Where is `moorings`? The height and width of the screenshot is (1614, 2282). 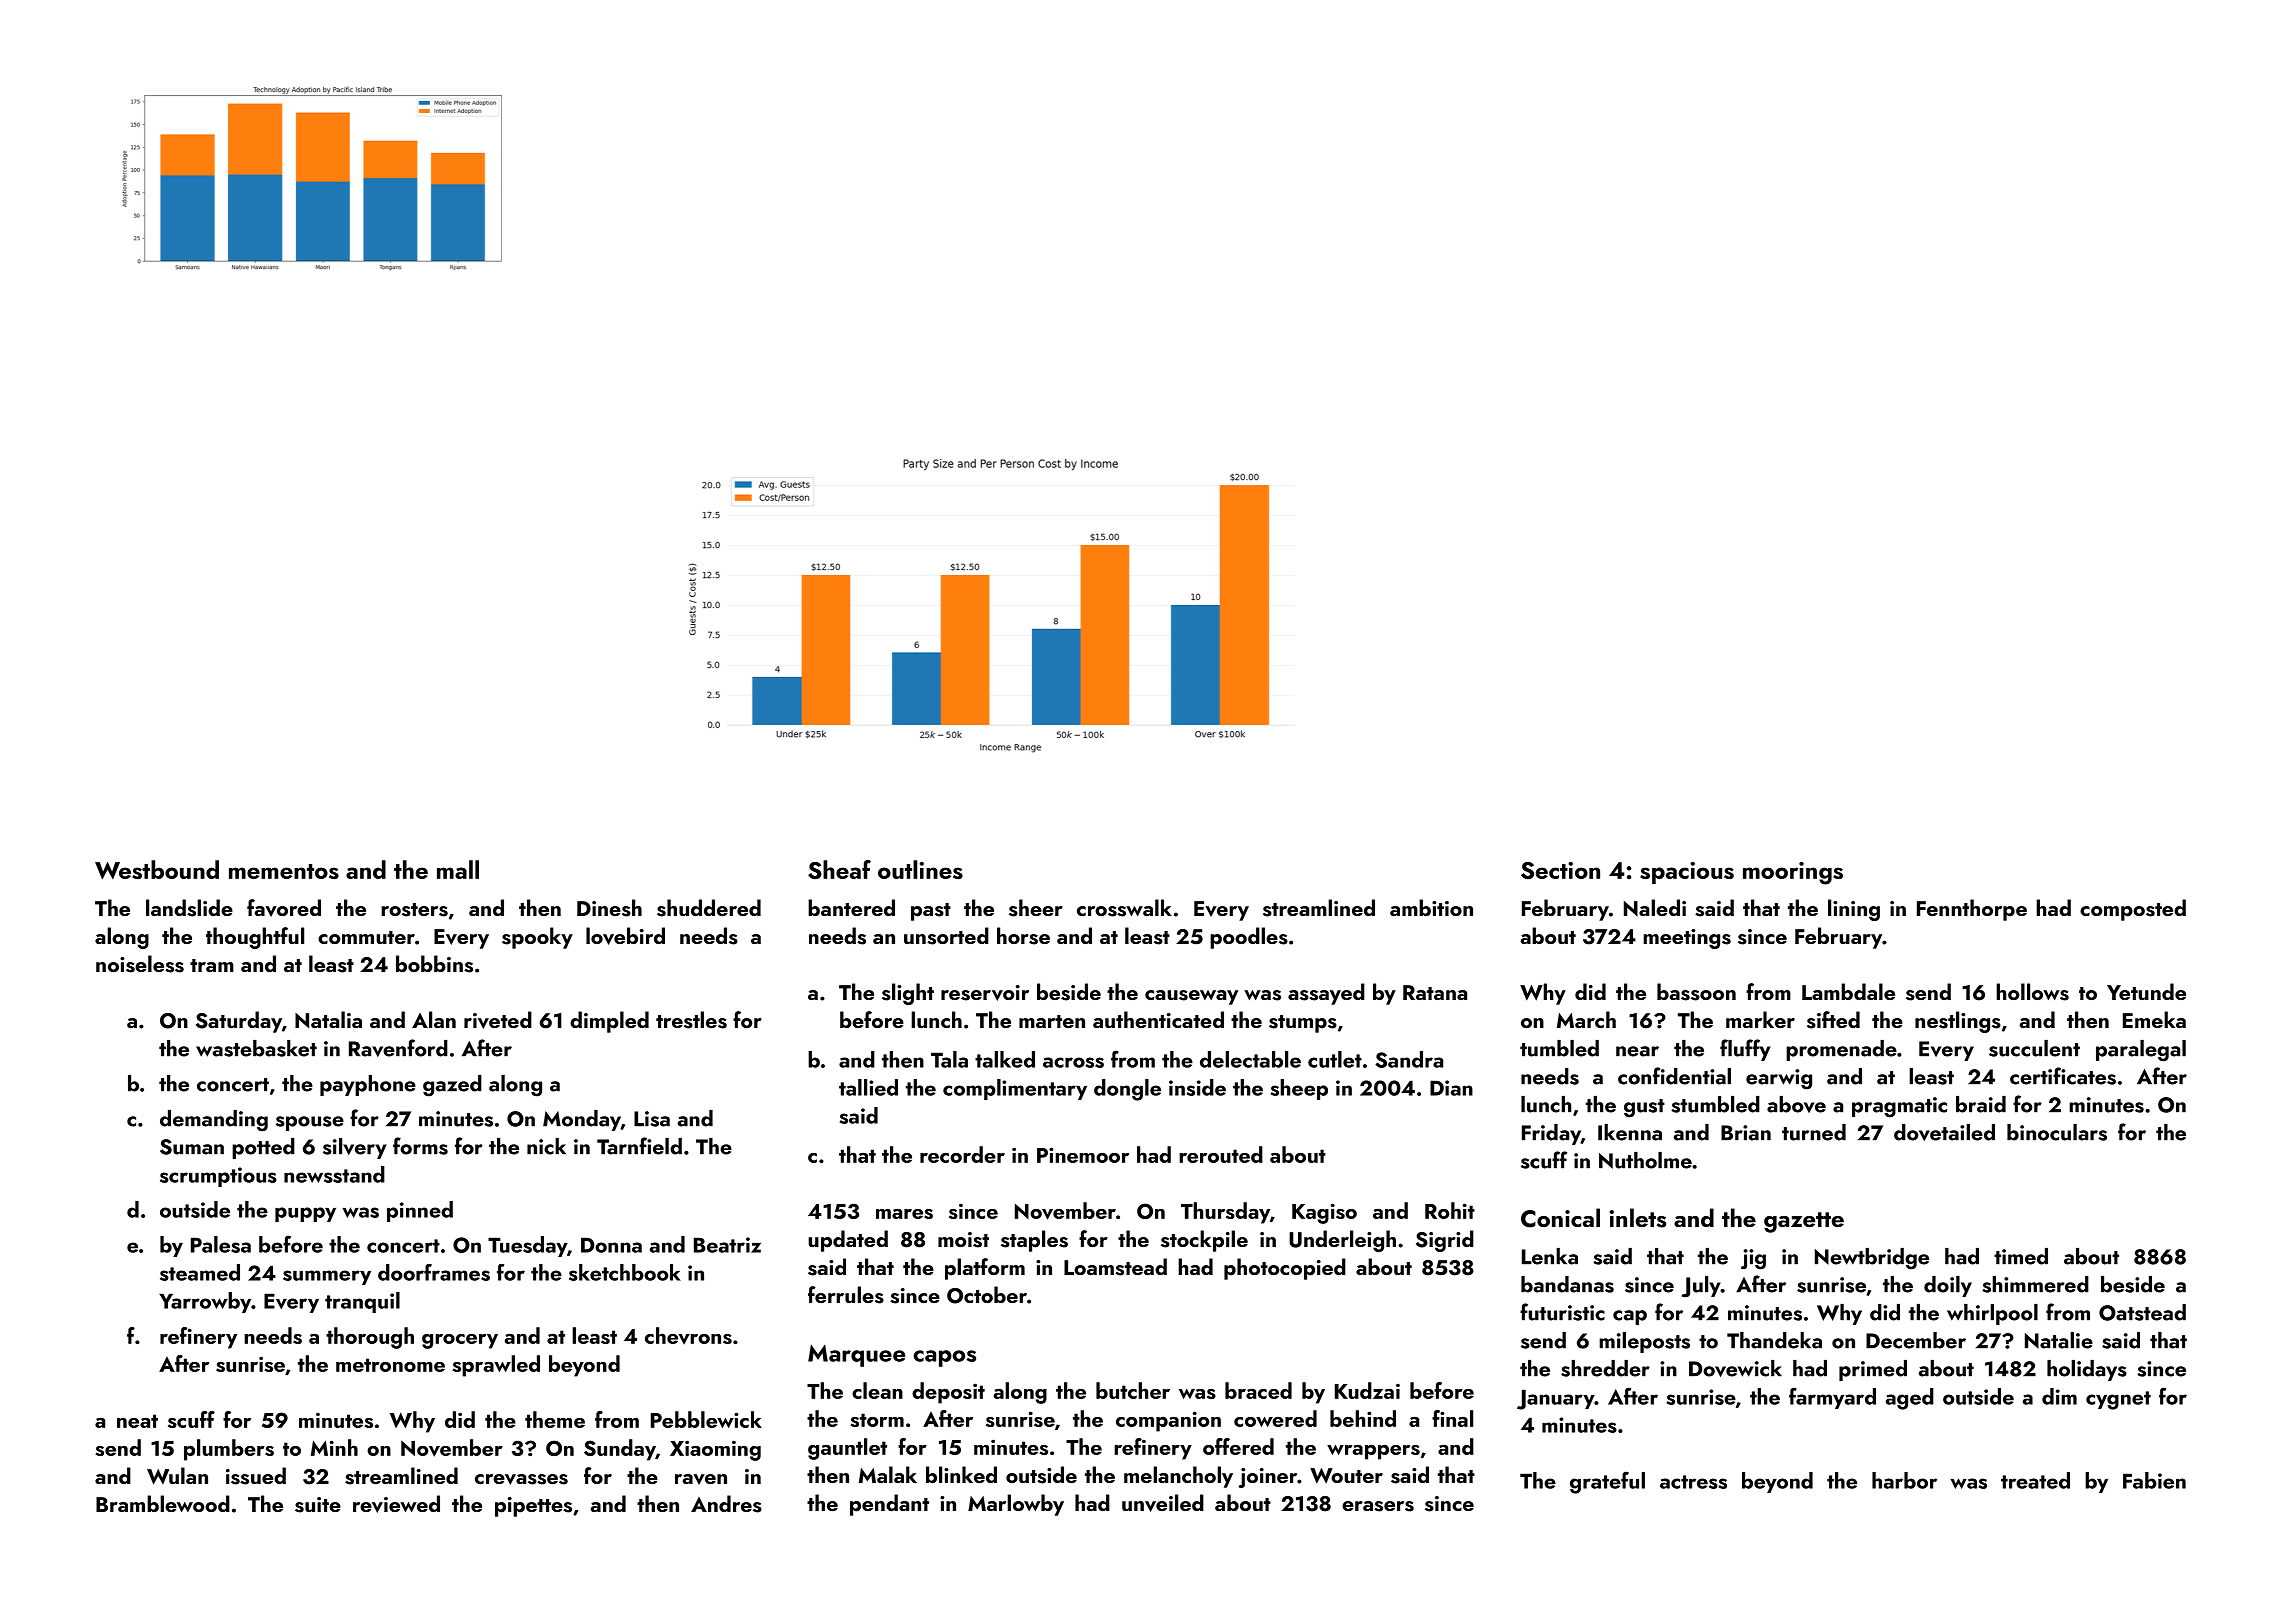
moorings is located at coordinates (1793, 873).
